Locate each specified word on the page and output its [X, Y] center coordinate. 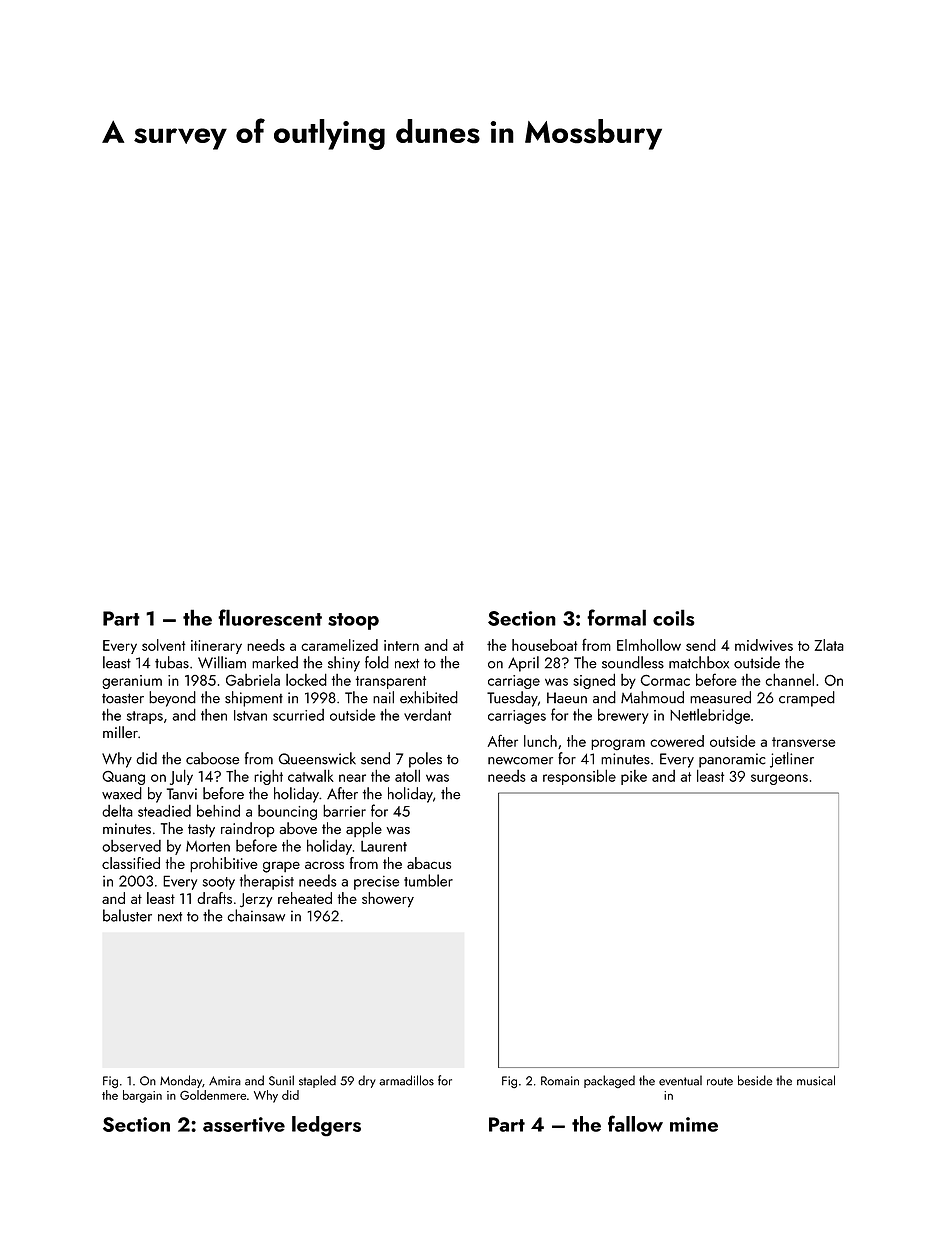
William [222, 662]
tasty [201, 830]
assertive [244, 1124]
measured [720, 697]
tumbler [428, 880]
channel [790, 679]
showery [388, 900]
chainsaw [256, 915]
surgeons [779, 779]
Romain [560, 1081]
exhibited [429, 697]
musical [816, 1080]
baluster [127, 915]
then [214, 715]
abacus [429, 863]
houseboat [545, 645]
